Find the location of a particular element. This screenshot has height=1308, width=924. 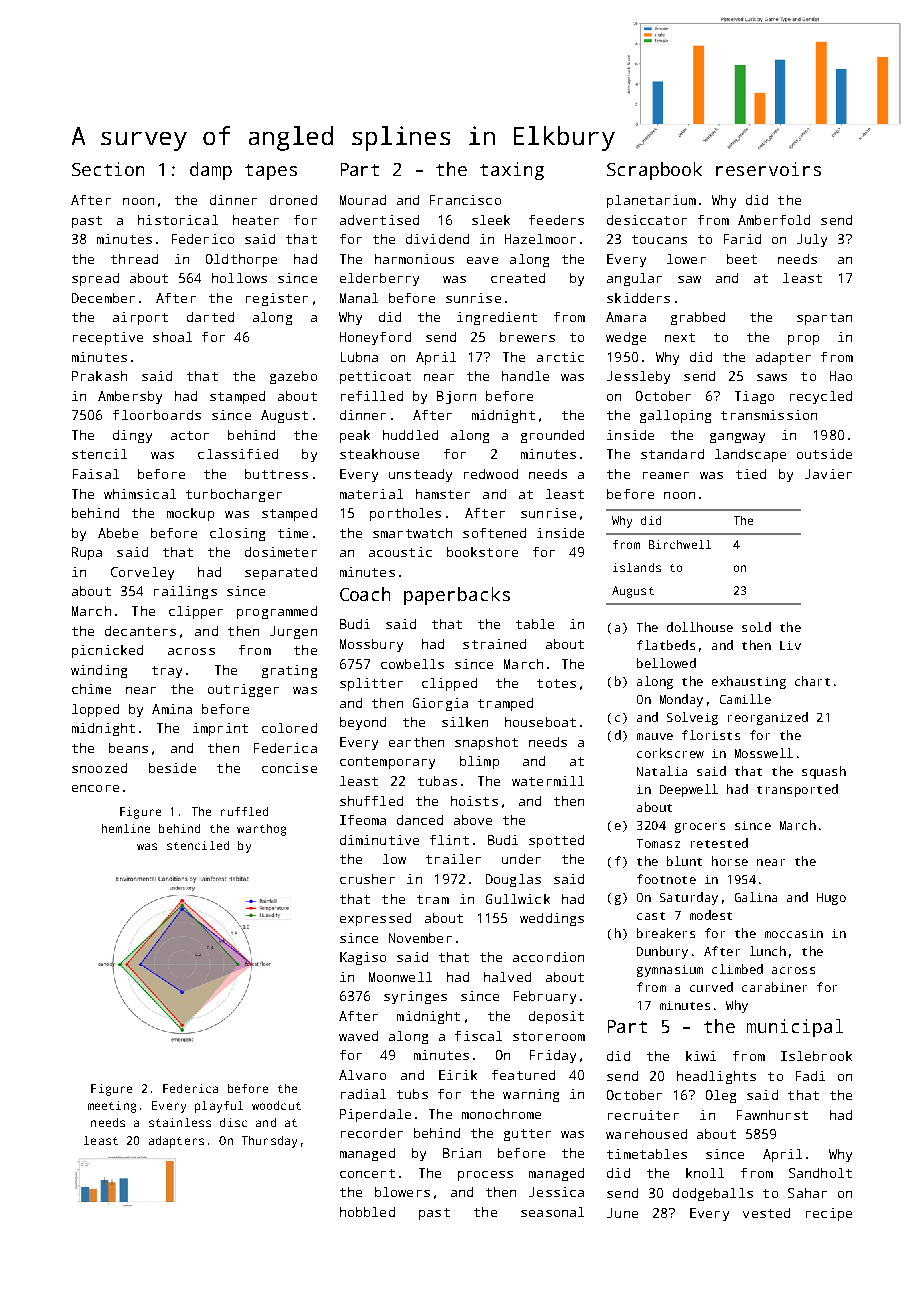

municipal is located at coordinates (795, 1028).
